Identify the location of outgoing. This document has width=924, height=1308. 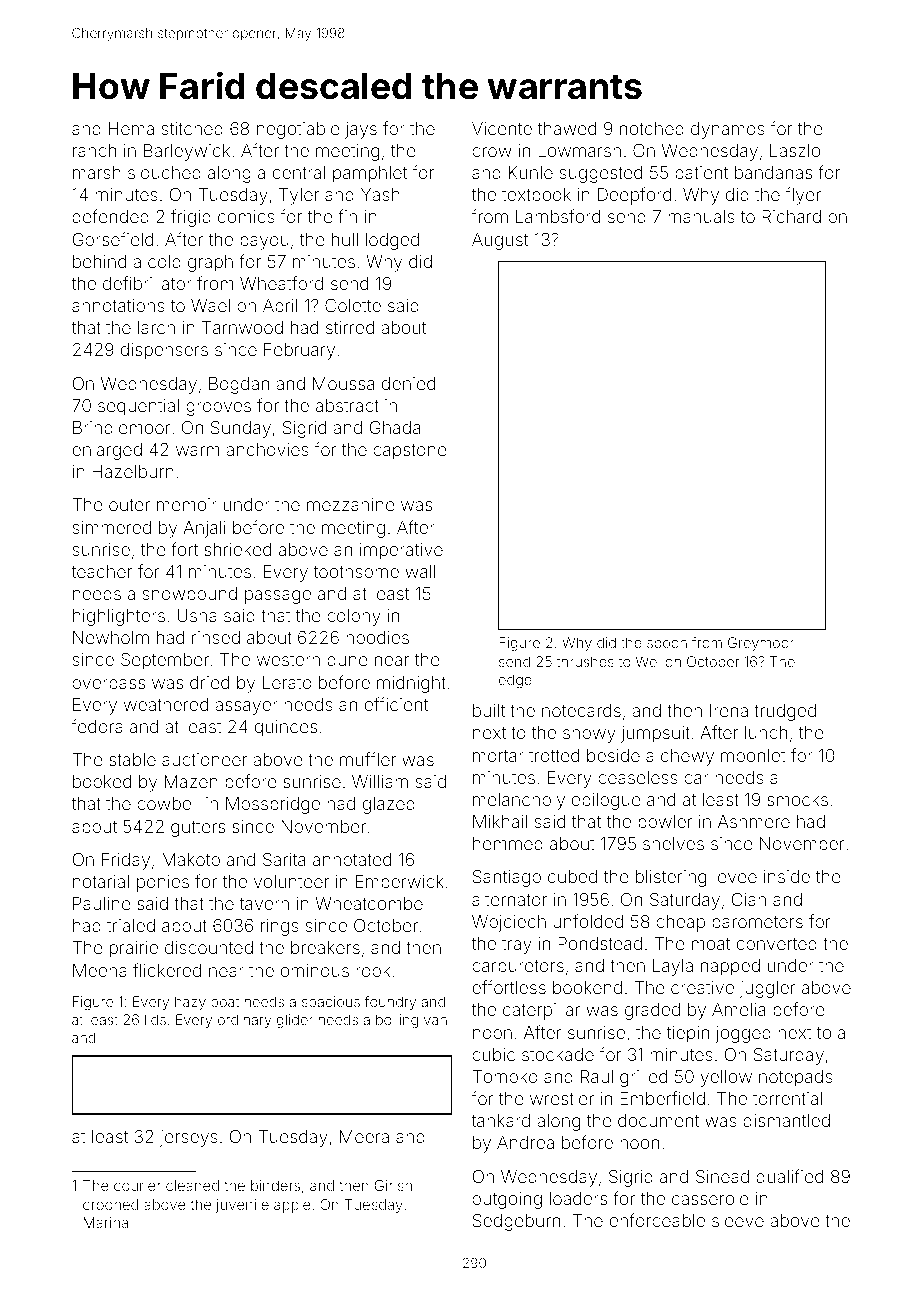
(507, 1200).
